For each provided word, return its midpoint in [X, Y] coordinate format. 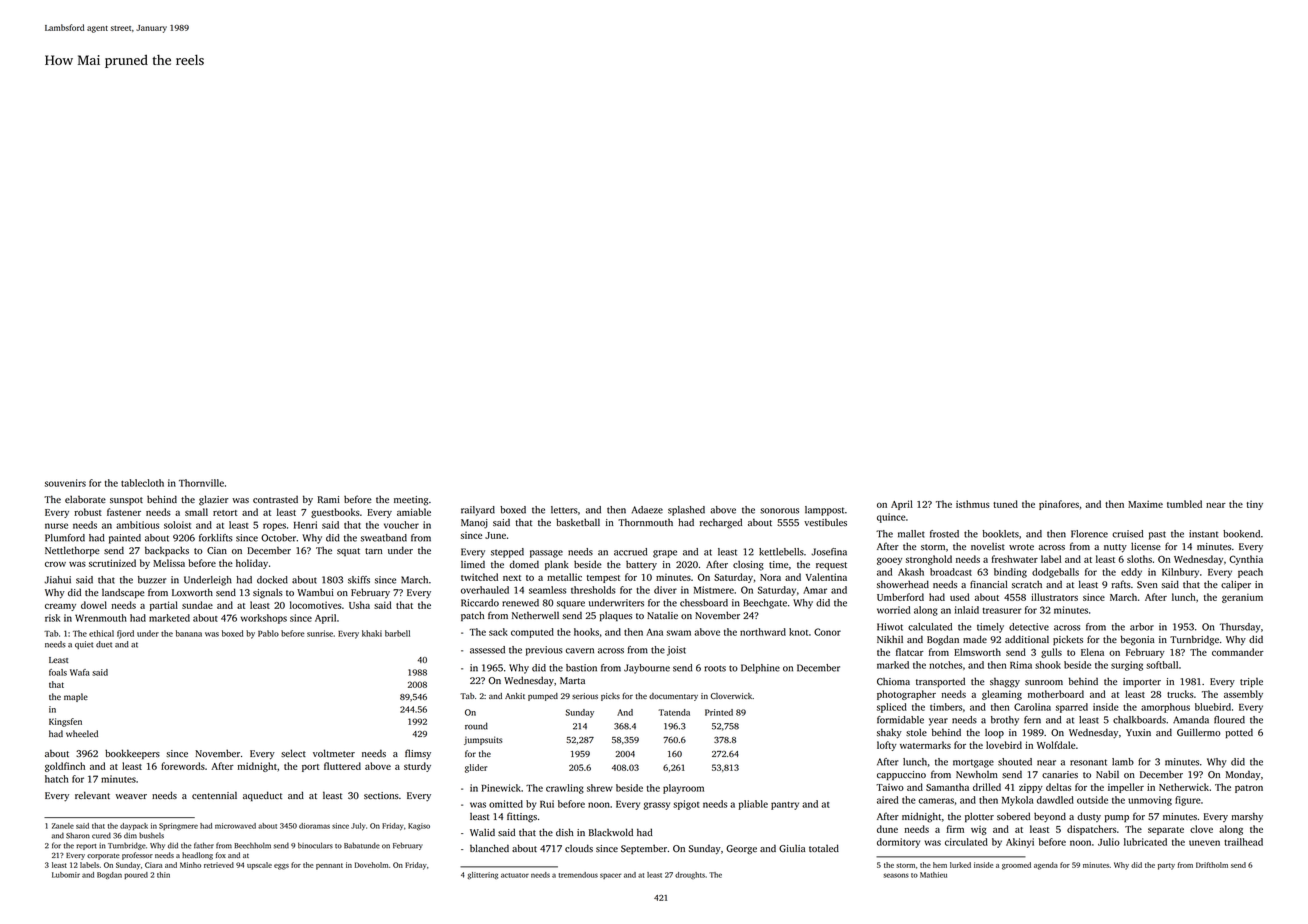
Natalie [662, 615]
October [278, 538]
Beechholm [252, 845]
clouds [579, 848]
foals [58, 672]
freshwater [1014, 559]
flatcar [910, 652]
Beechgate [765, 604]
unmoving [1150, 801]
